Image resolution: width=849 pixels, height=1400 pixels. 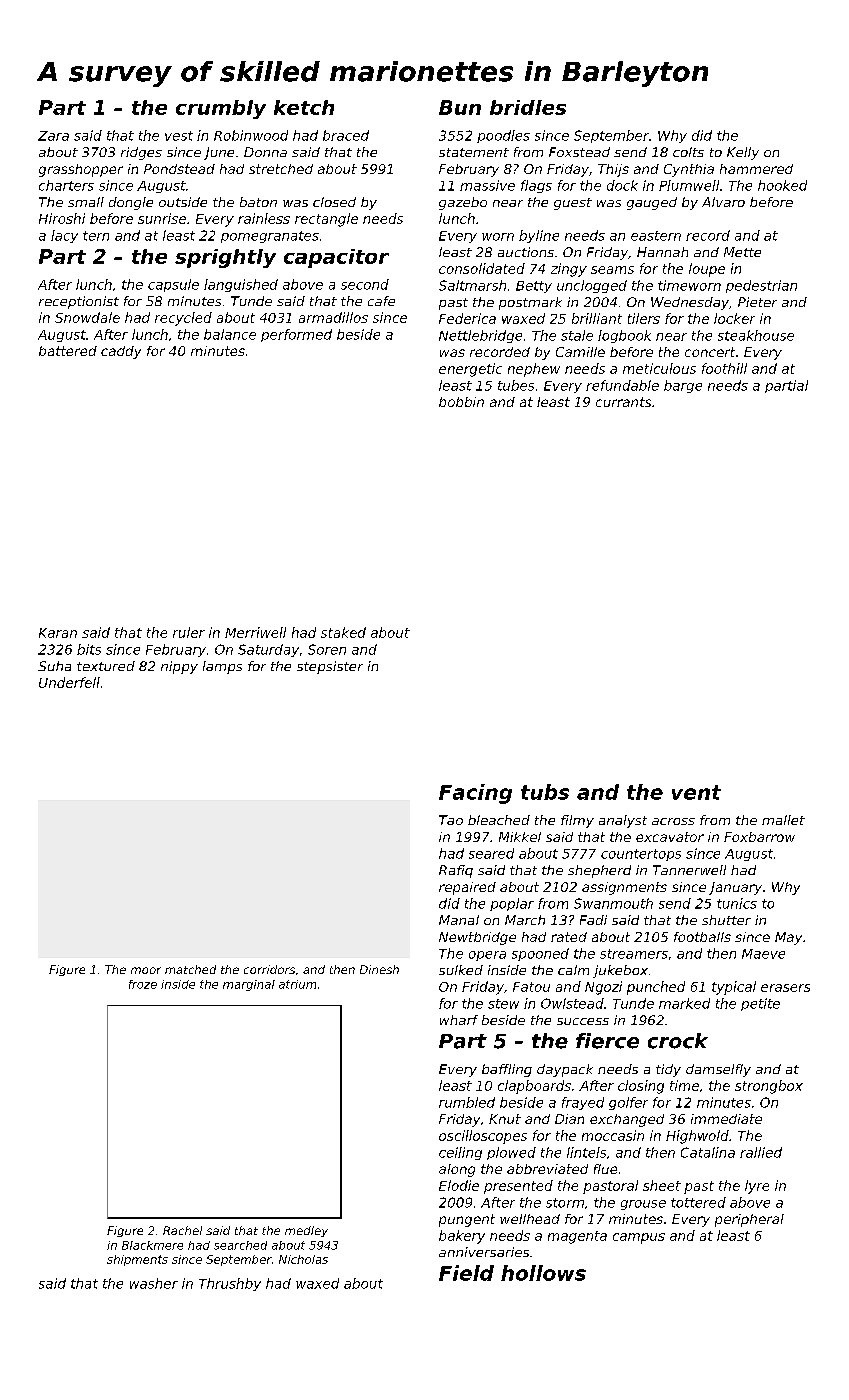 I want to click on Dinesh, so click(x=379, y=969).
